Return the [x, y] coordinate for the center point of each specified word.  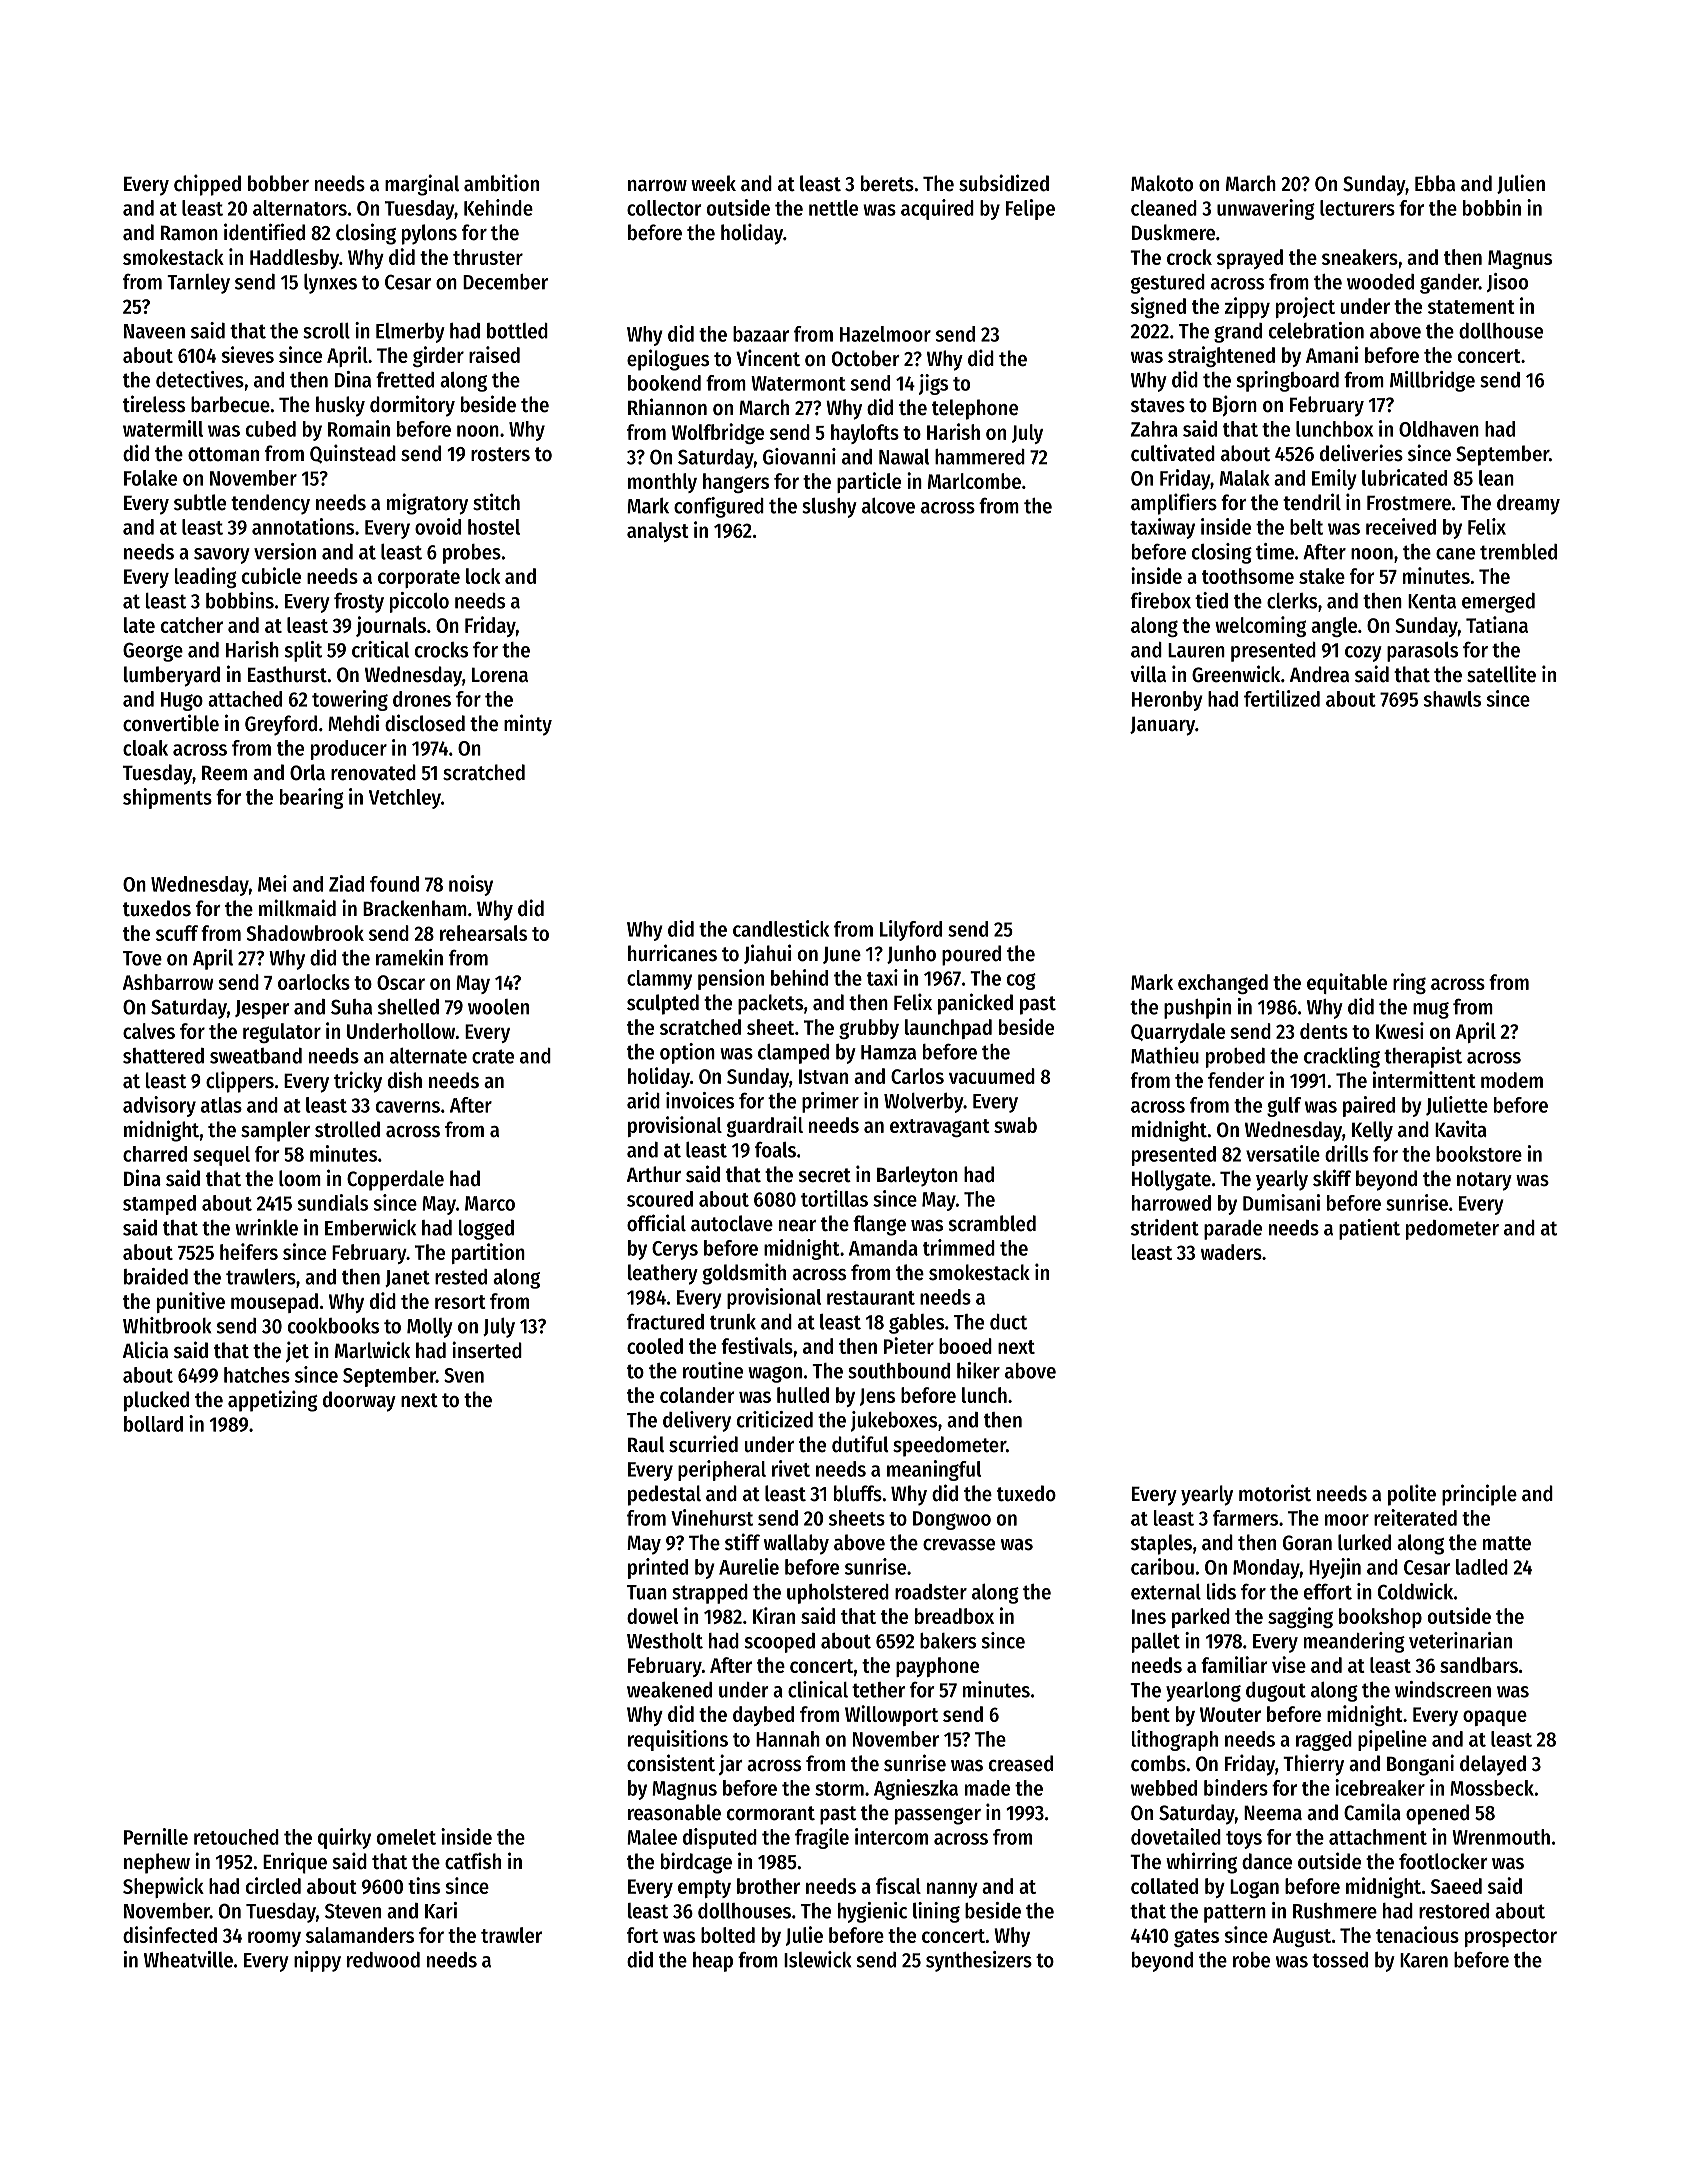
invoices [700, 1100]
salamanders [360, 1935]
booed [965, 1346]
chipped [207, 185]
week [713, 183]
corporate [419, 579]
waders [1231, 1252]
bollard [153, 1424]
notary [1484, 1181]
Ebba [1435, 183]
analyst [658, 532]
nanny [952, 1890]
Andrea [1319, 674]
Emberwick [370, 1227]
